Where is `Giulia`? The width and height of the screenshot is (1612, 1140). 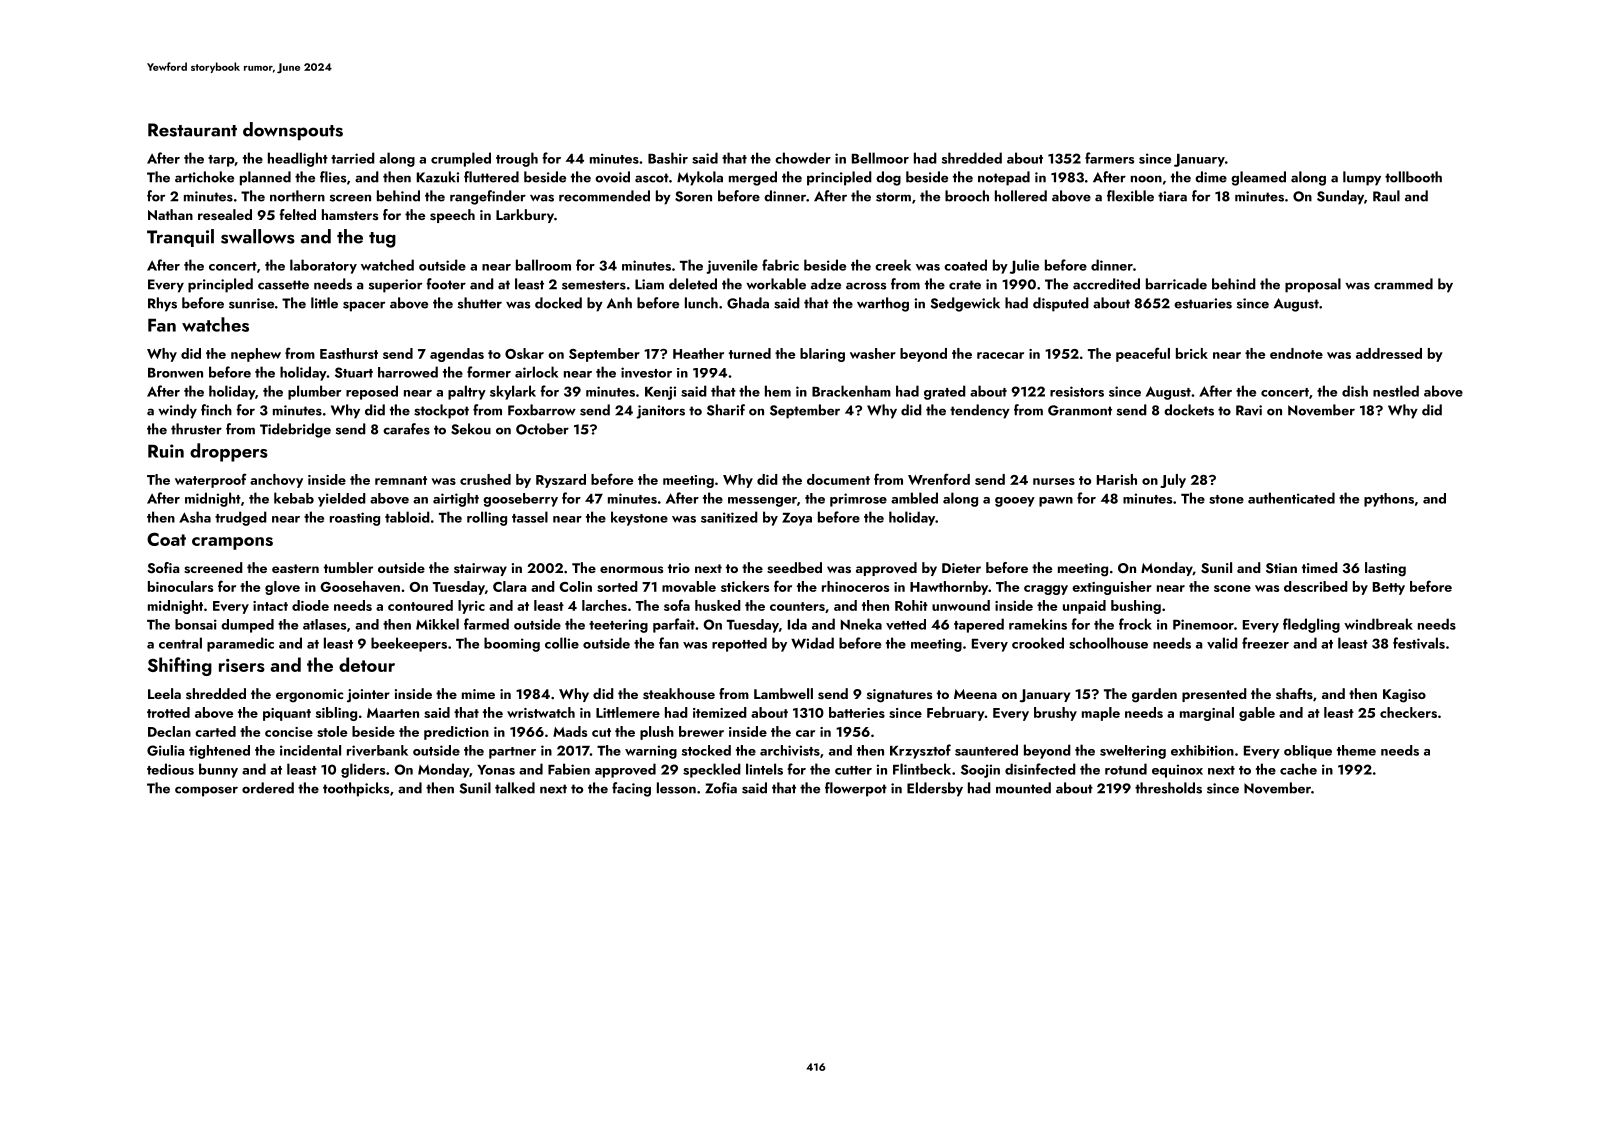 Giulia is located at coordinates (165, 750).
